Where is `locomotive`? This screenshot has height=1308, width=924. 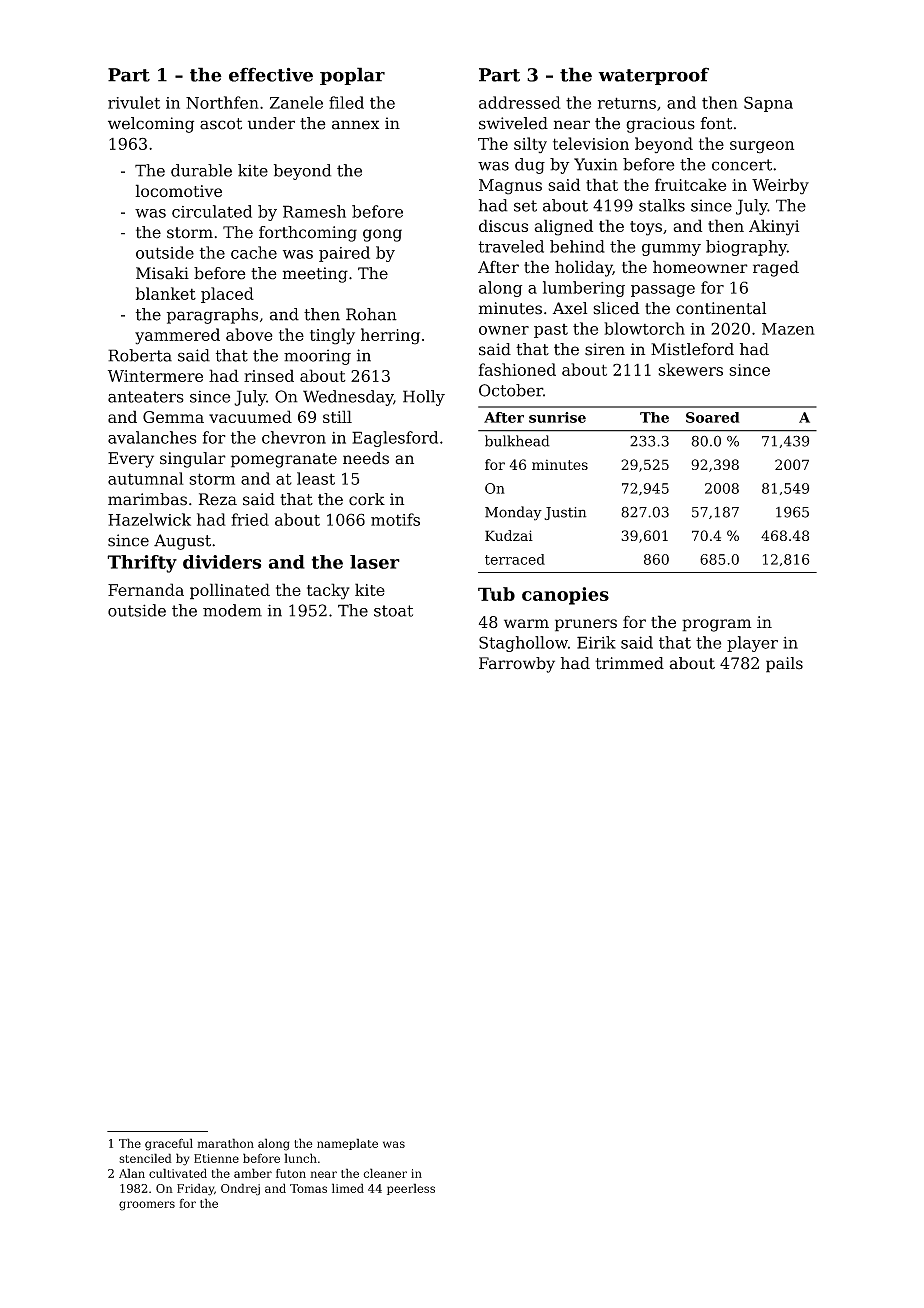 locomotive is located at coordinates (178, 190).
